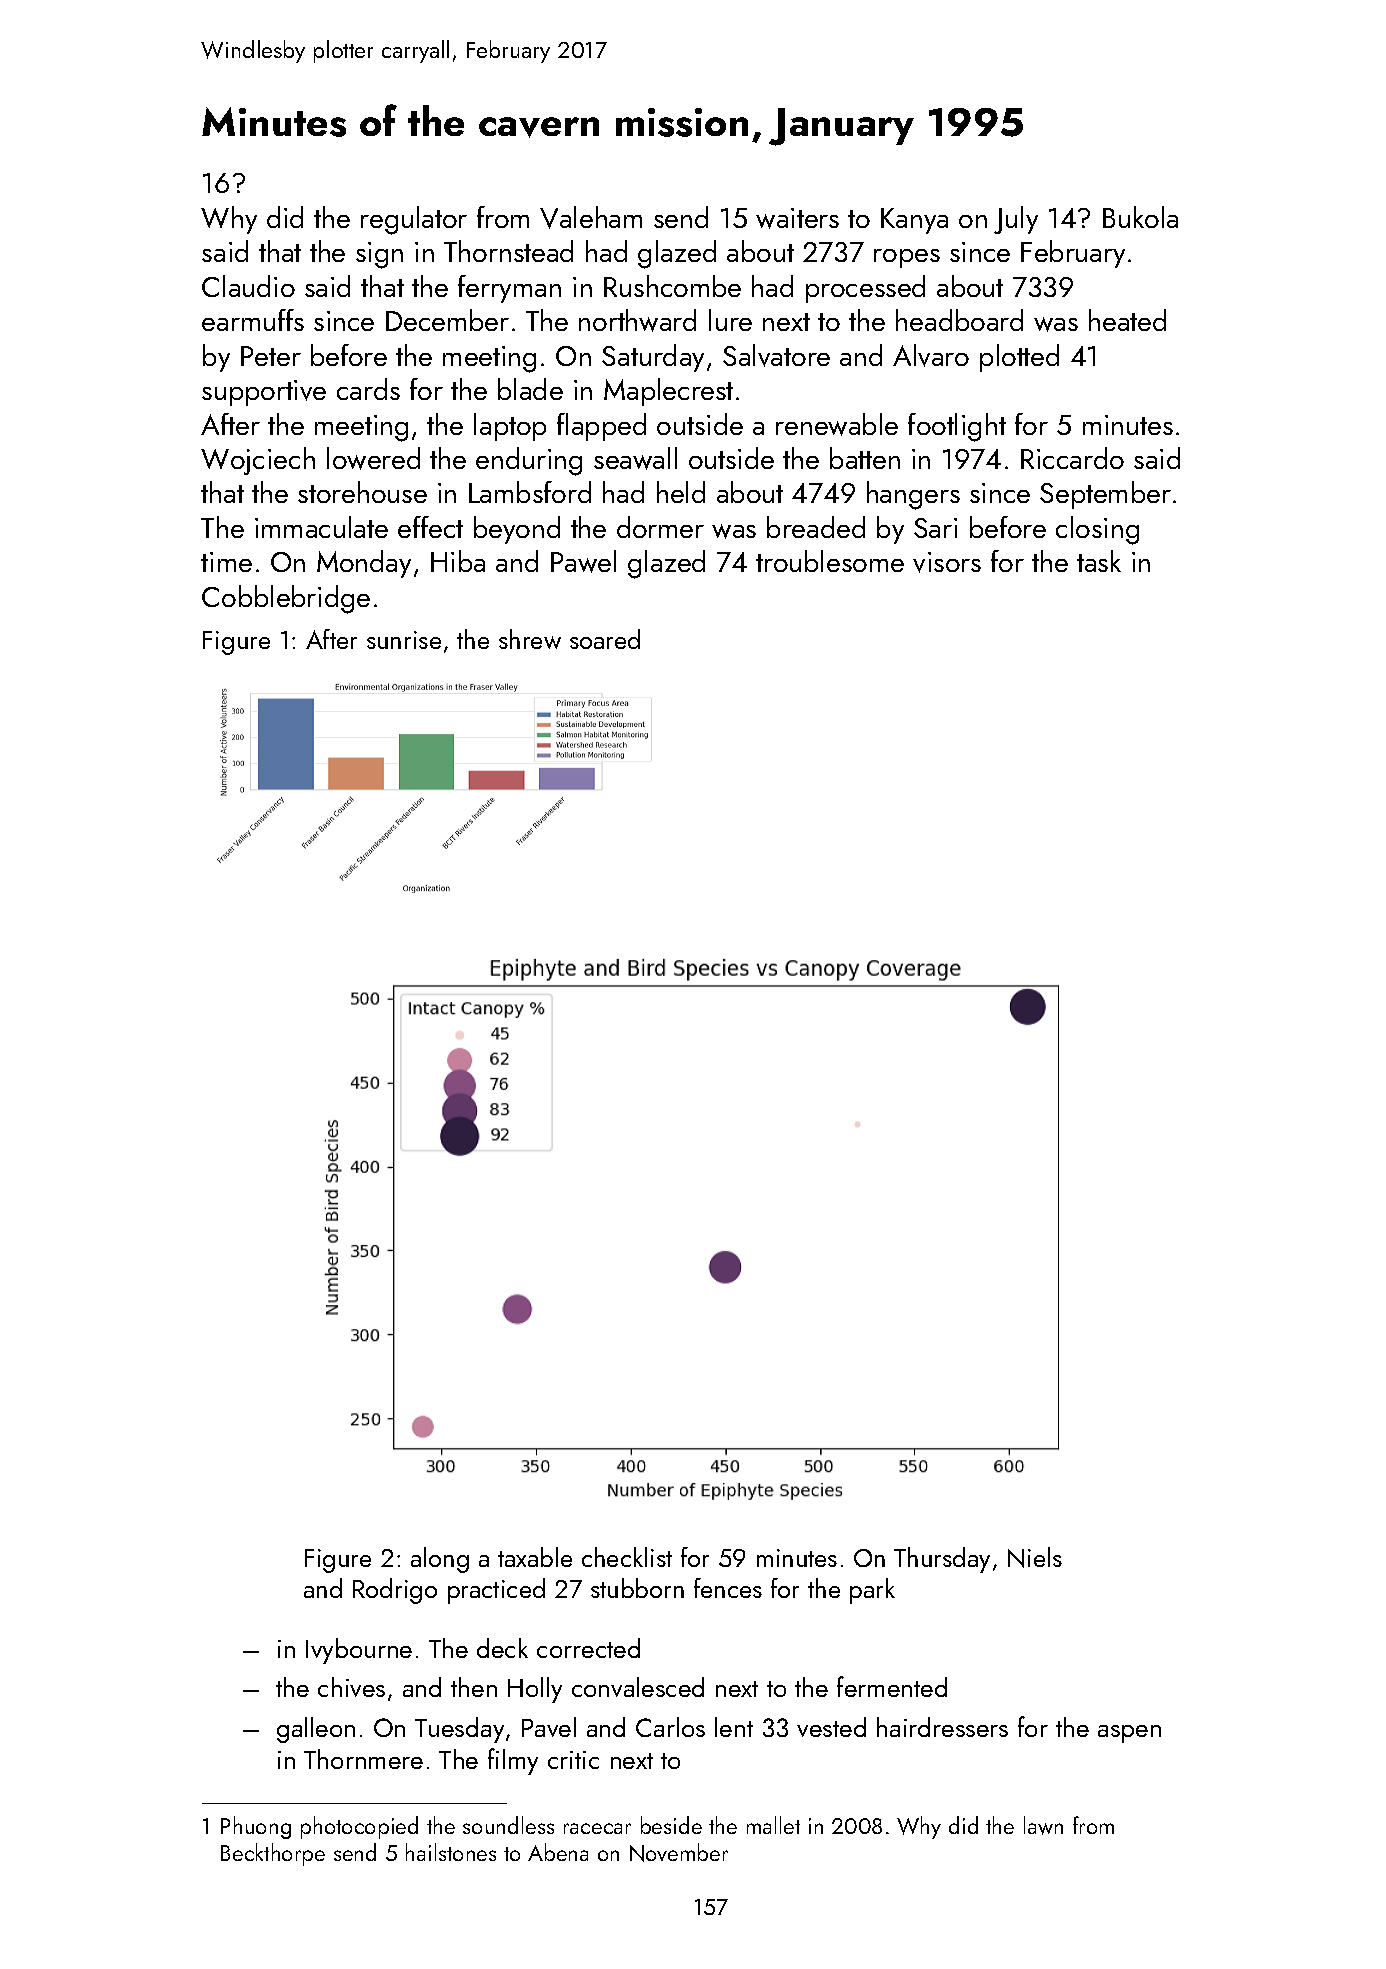 The image size is (1386, 1969). Describe the element at coordinates (316, 1730) in the screenshot. I see `galleon` at that location.
